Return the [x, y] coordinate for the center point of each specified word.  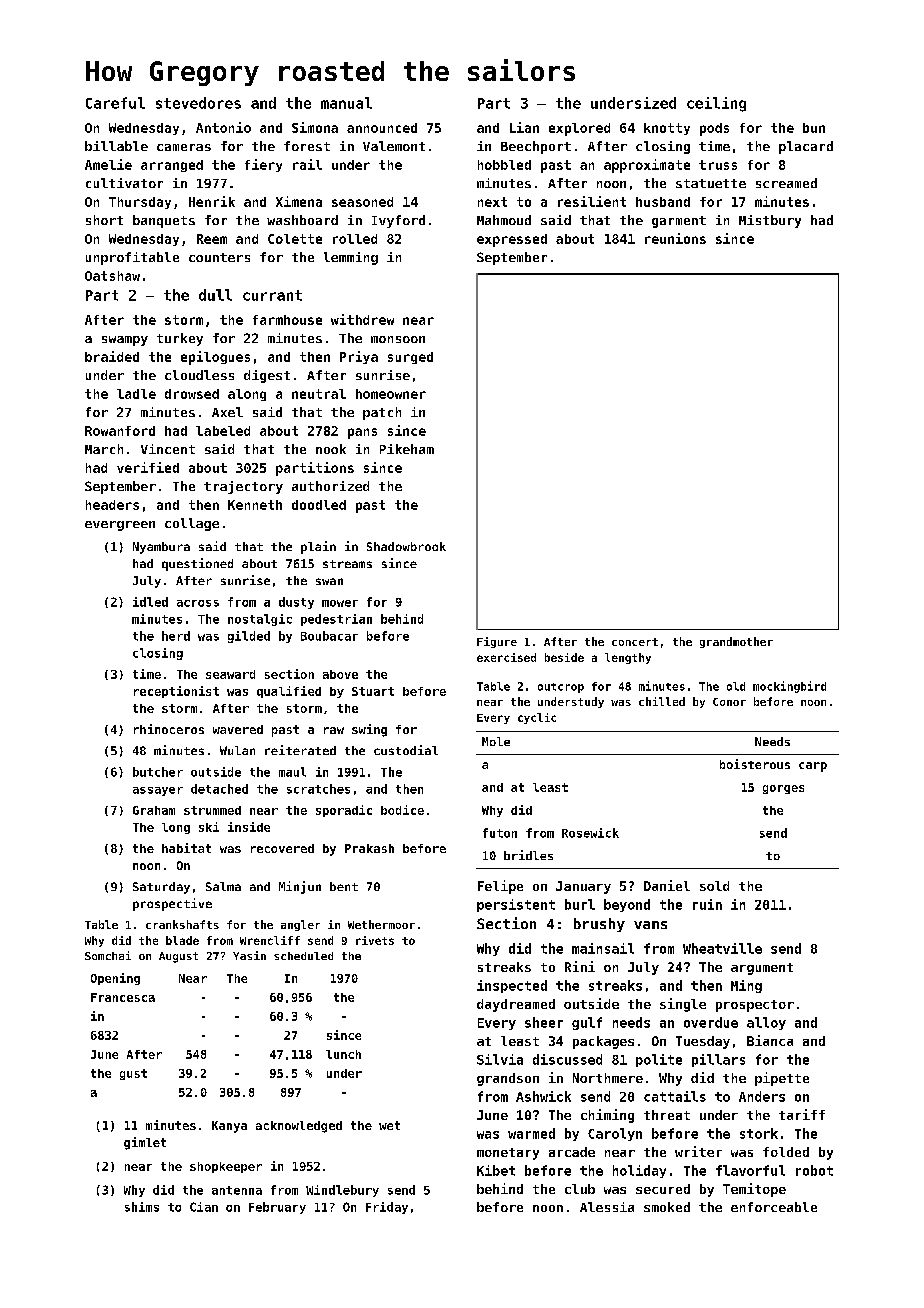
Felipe [500, 887]
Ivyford [398, 221]
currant [272, 295]
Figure [497, 642]
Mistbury [770, 221]
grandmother [736, 642]
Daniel [667, 885]
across [198, 603]
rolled [355, 239]
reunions [675, 238]
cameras [184, 147]
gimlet [145, 1143]
